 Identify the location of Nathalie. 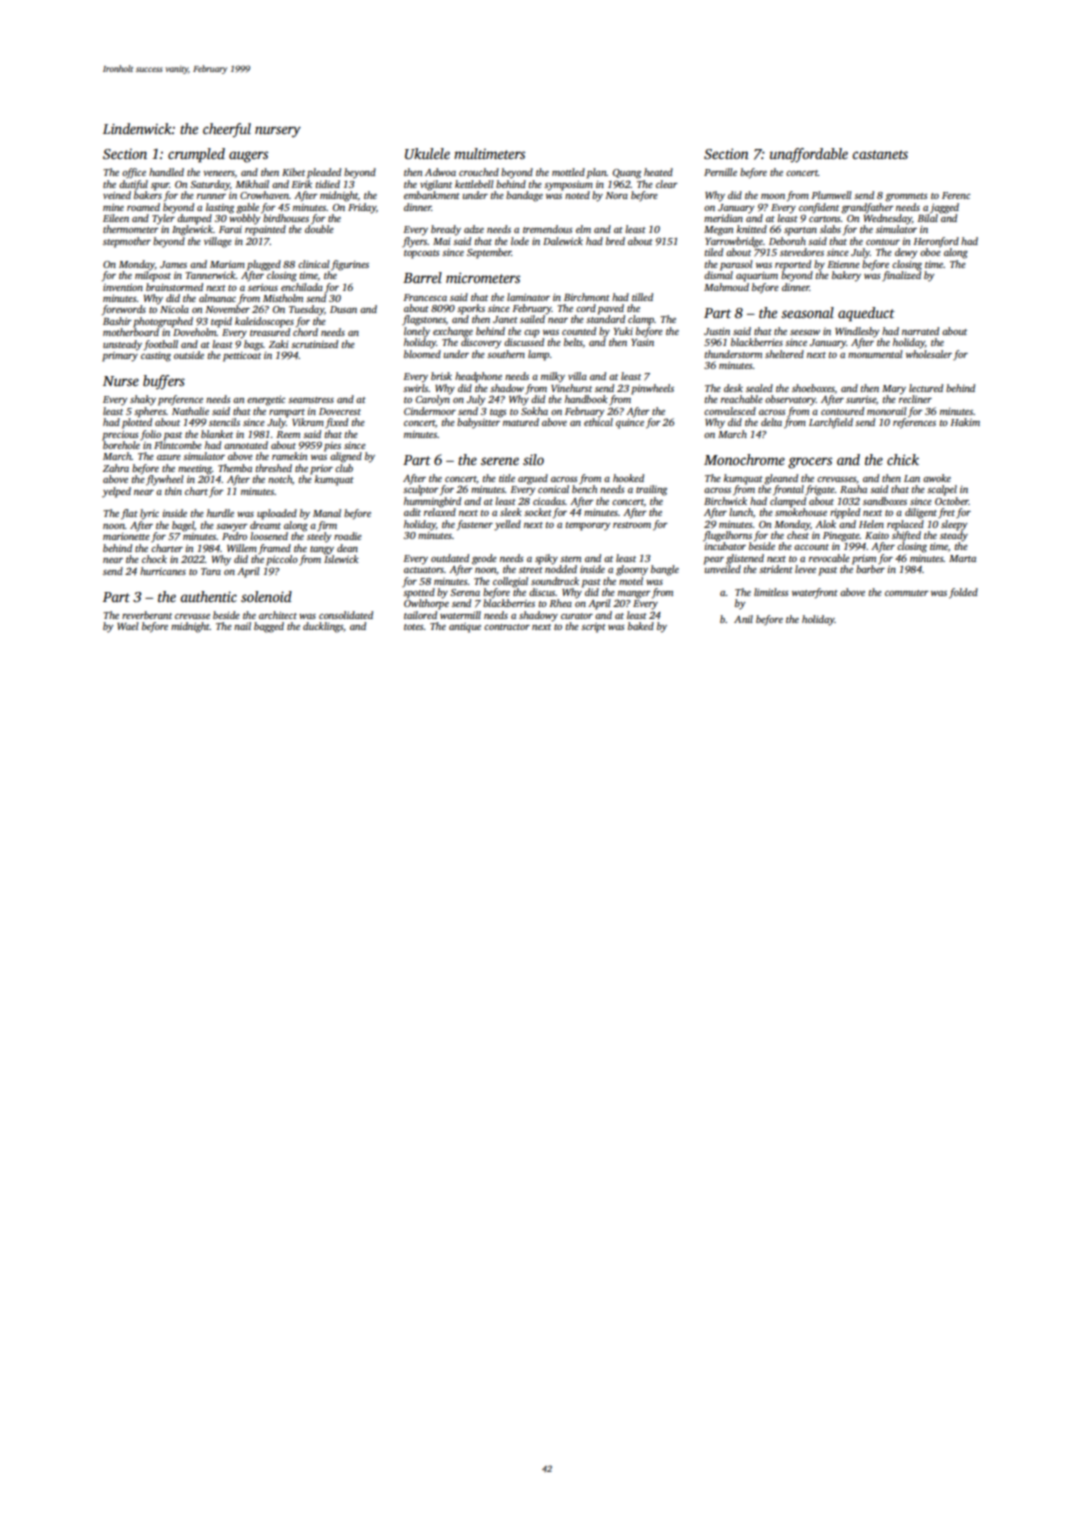
(190, 411).
